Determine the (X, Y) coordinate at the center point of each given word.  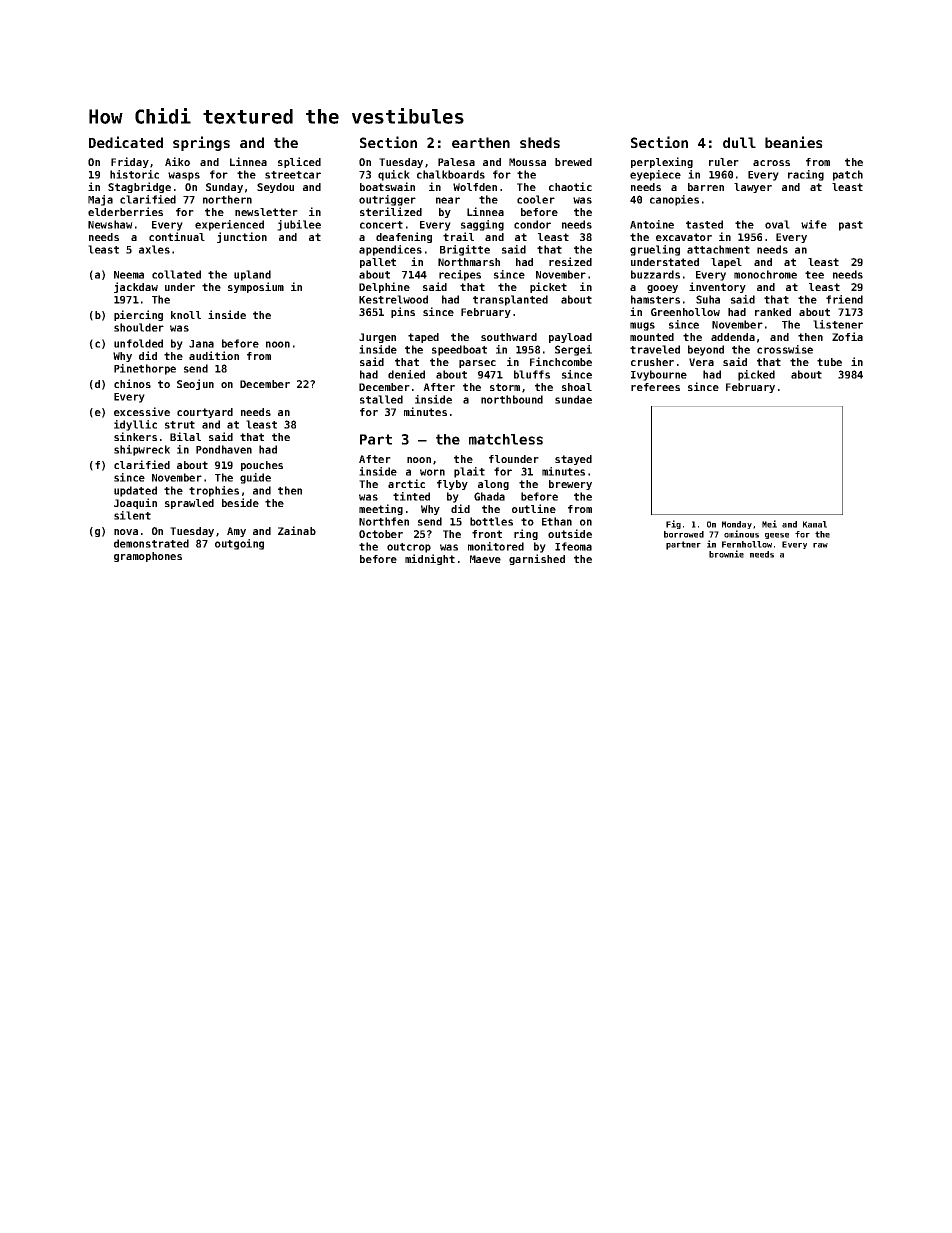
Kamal (815, 524)
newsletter (266, 212)
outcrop (409, 548)
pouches (262, 466)
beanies (794, 142)
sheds (540, 142)
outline (534, 508)
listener (838, 324)
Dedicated (126, 142)
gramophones (148, 557)
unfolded (138, 343)
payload (570, 338)
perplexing (662, 162)
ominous (741, 534)
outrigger (387, 200)
